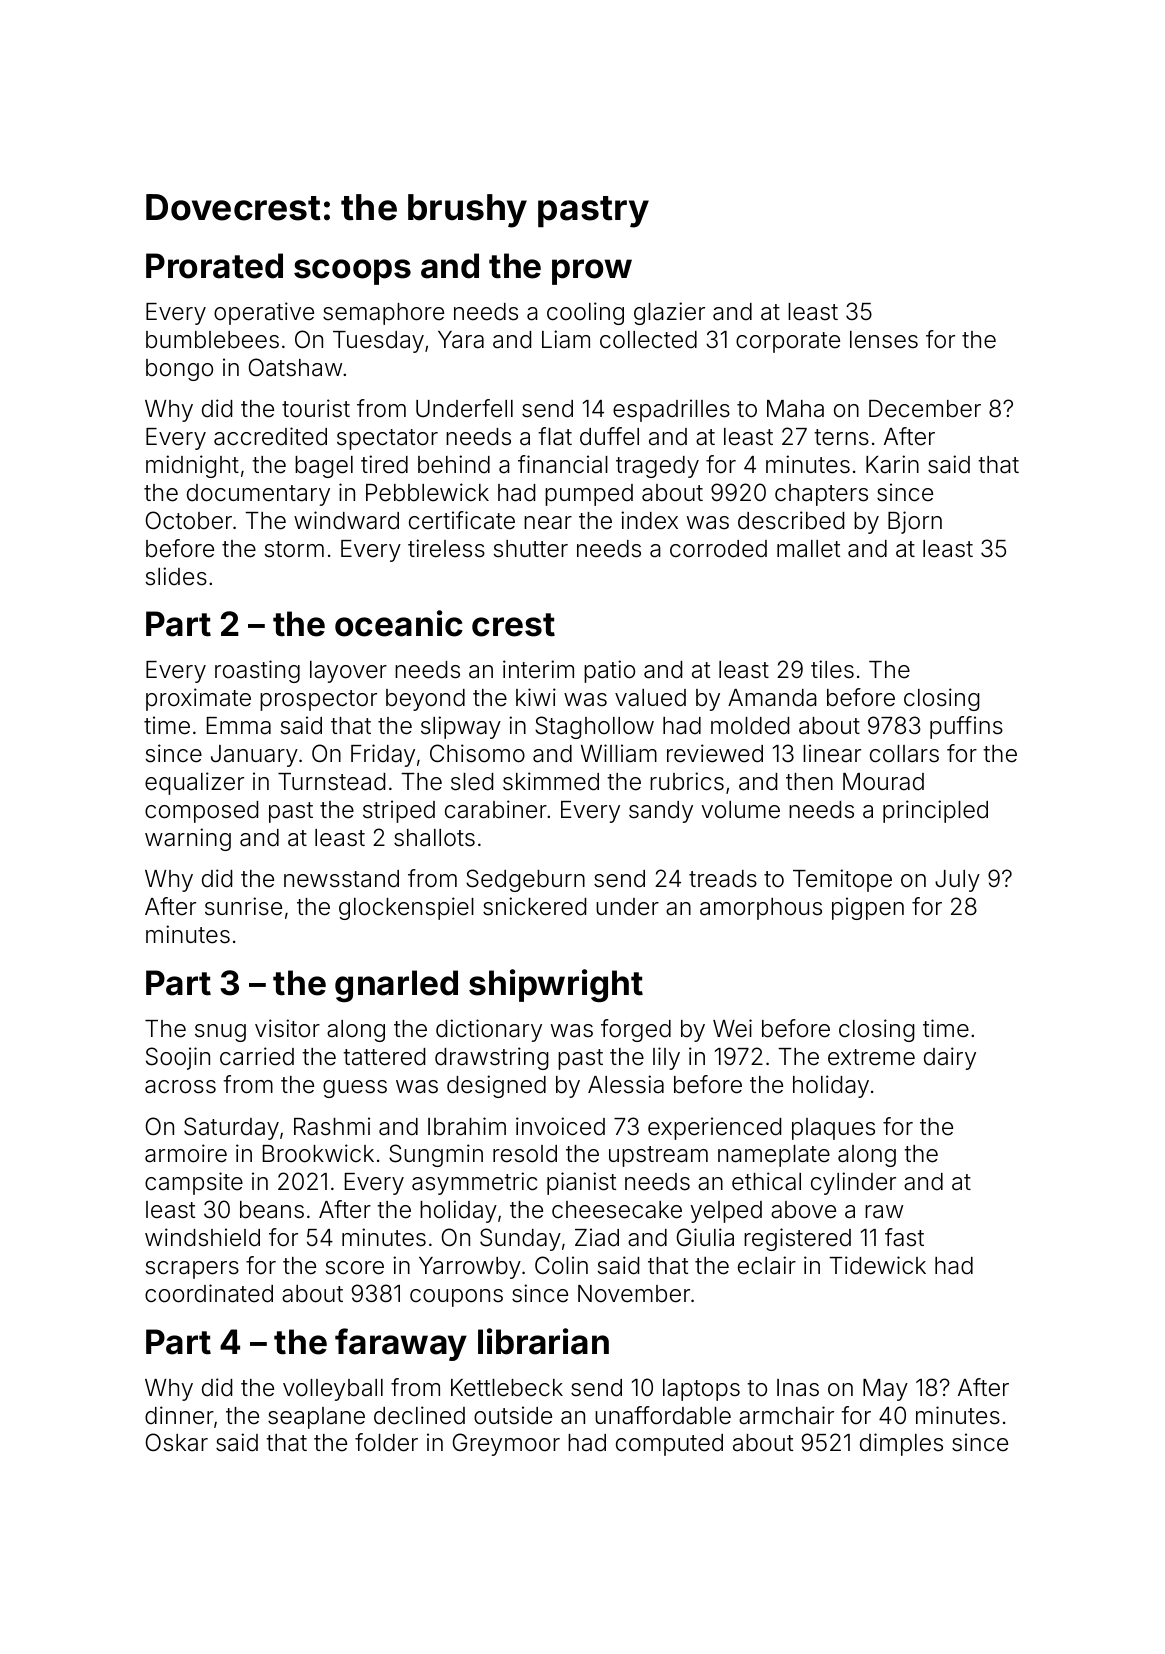 This image has height=1654, width=1165. I want to click on prow, so click(592, 272).
